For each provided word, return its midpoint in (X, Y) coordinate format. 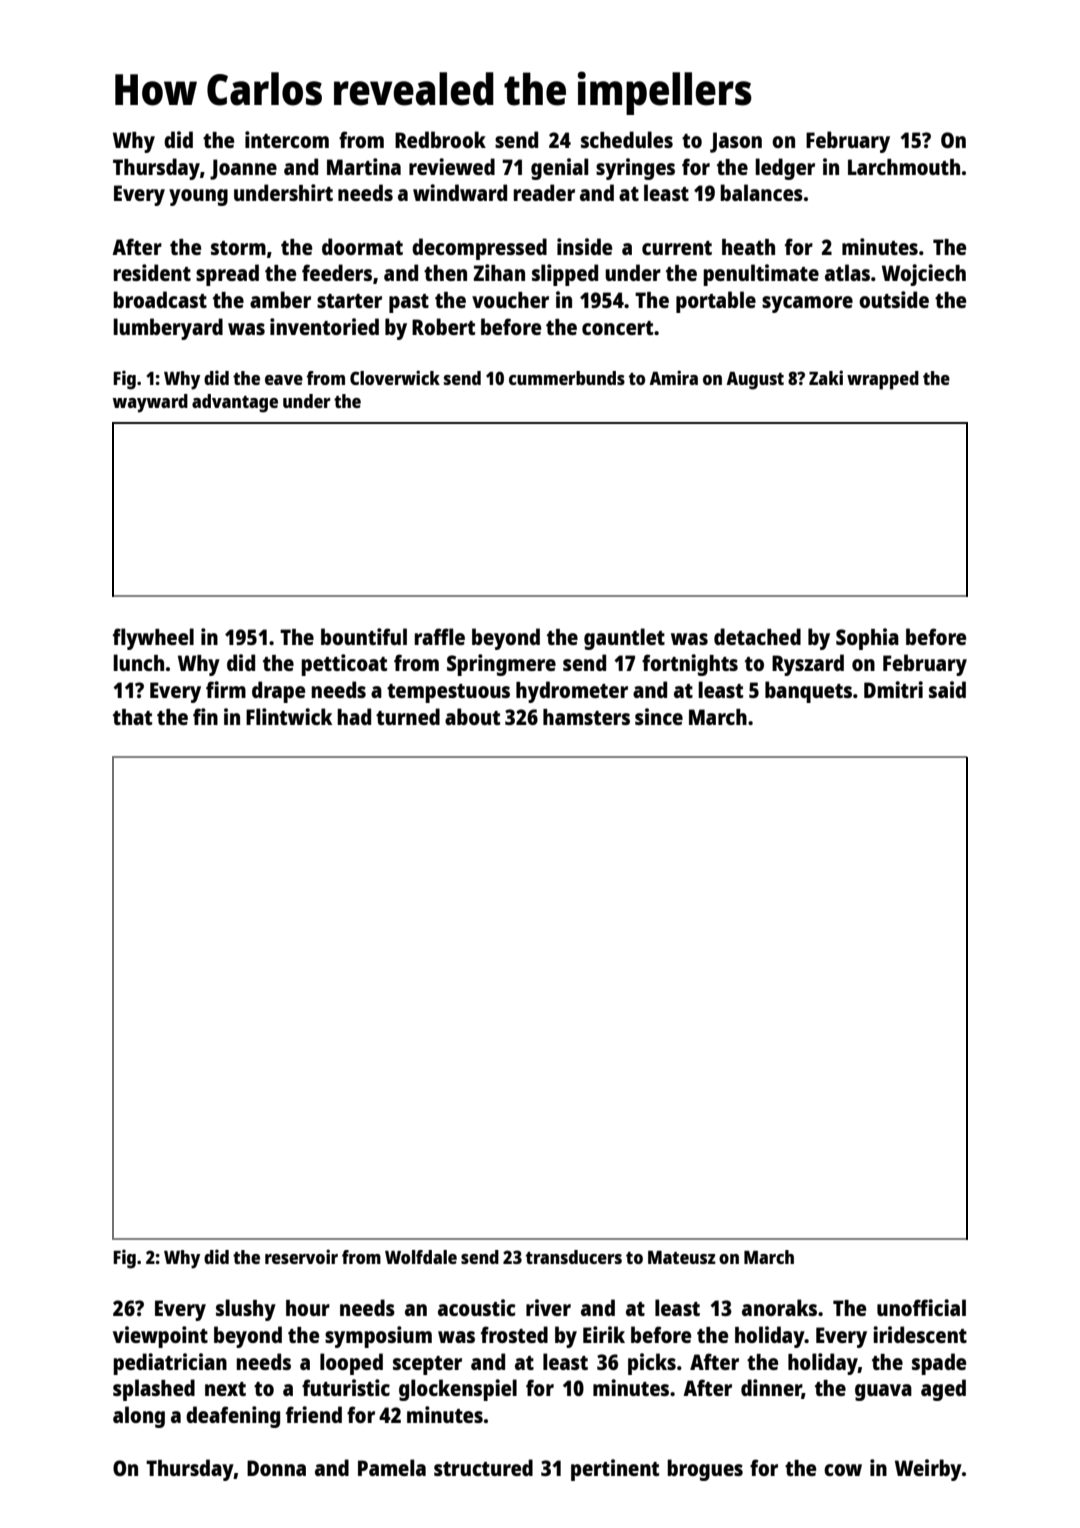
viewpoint (160, 1337)
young (198, 197)
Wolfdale (421, 1257)
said (947, 689)
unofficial (921, 1307)
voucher (510, 300)
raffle (440, 636)
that (132, 717)
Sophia (867, 639)
